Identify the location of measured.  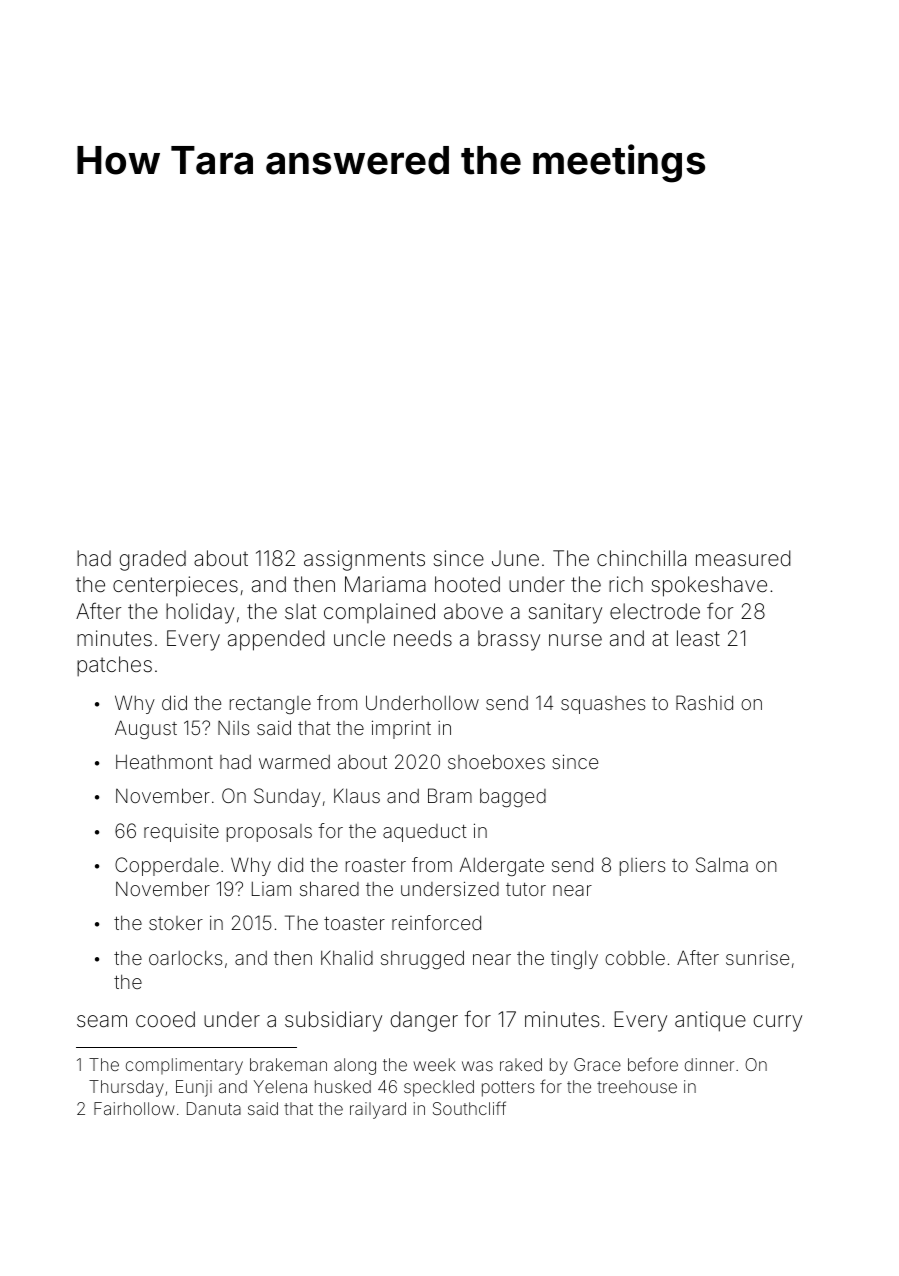
(743, 558).
